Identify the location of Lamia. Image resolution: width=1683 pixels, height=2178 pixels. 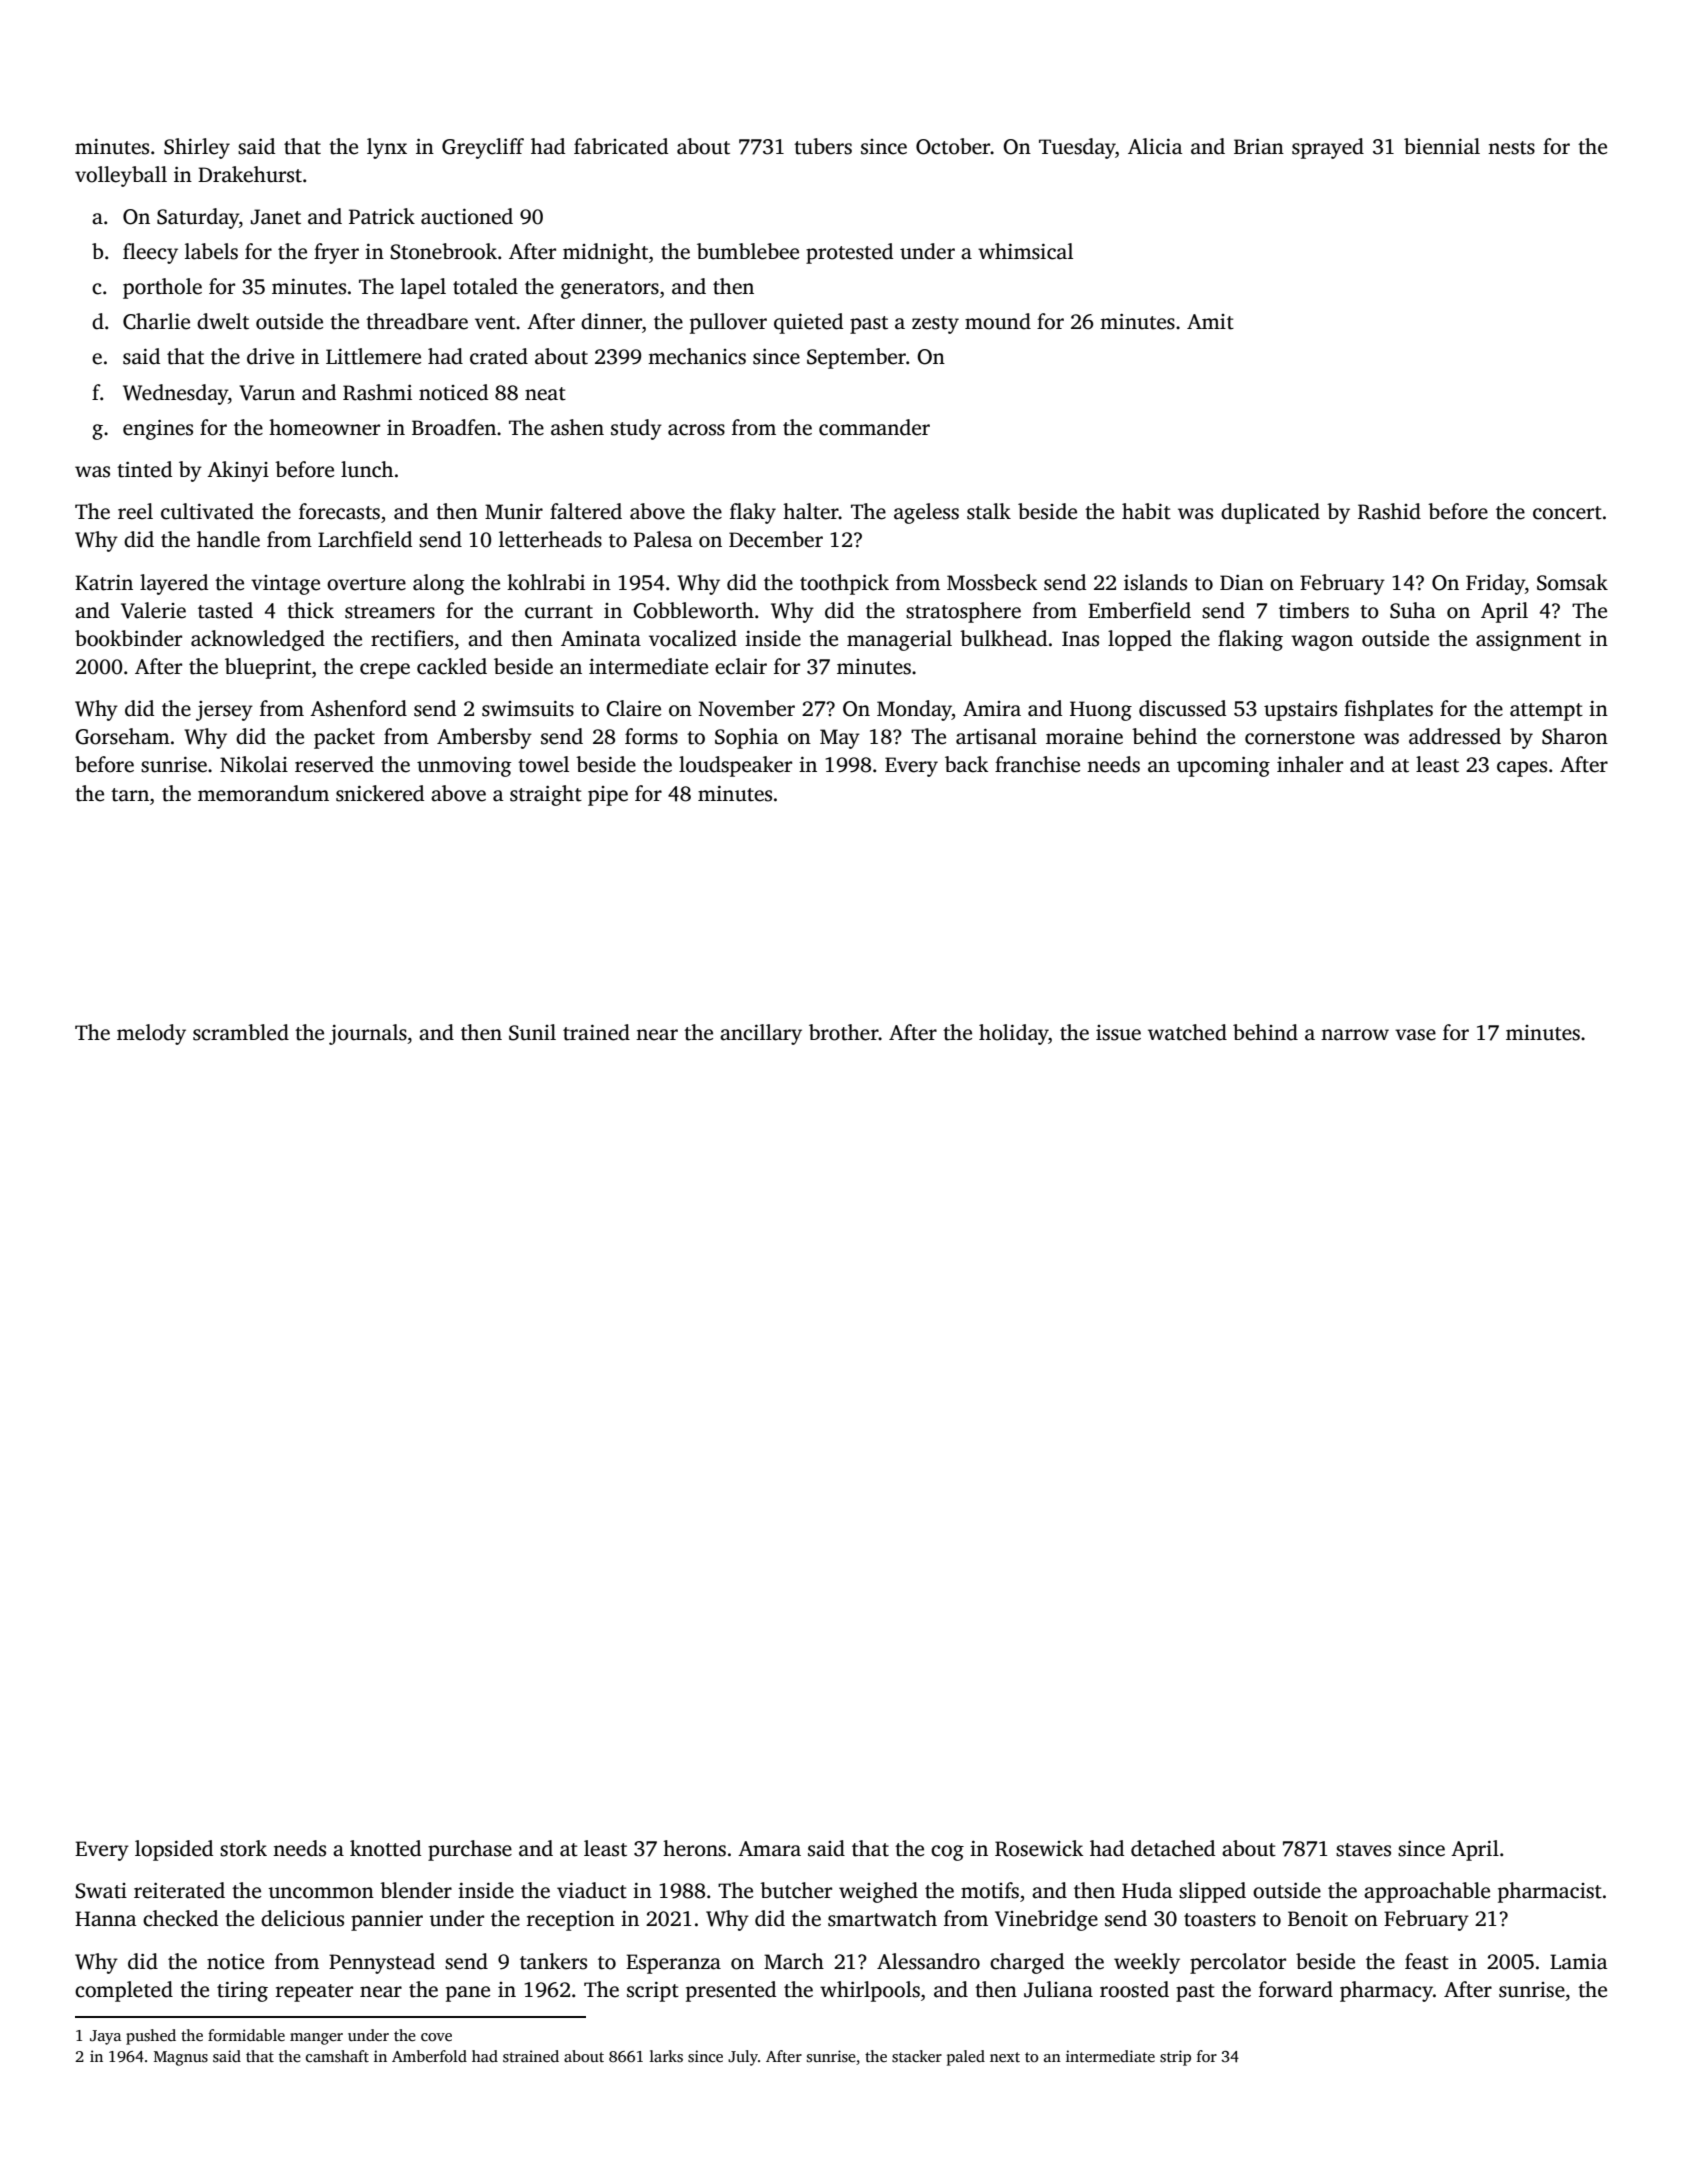
(1578, 1962).
